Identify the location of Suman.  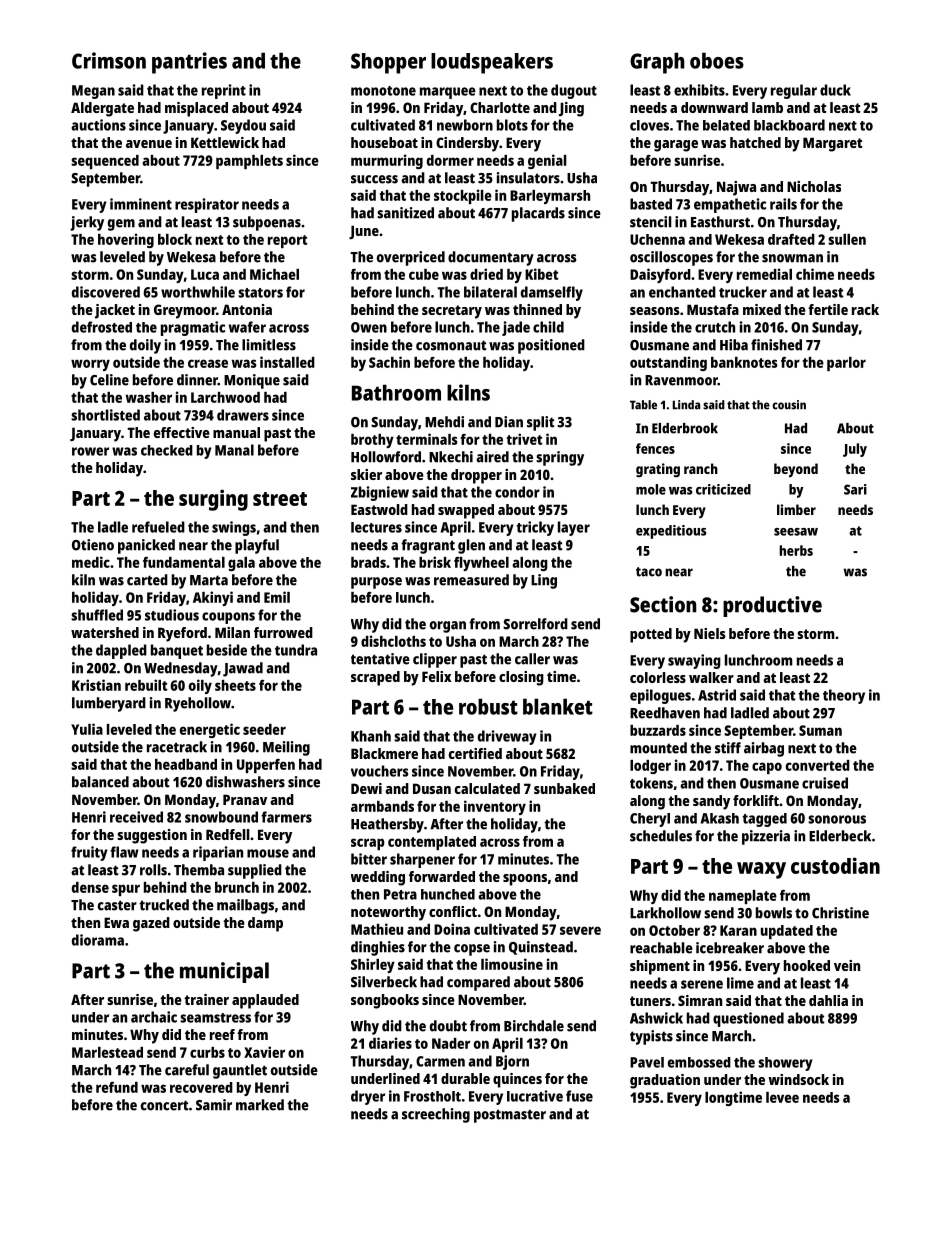
(820, 730).
